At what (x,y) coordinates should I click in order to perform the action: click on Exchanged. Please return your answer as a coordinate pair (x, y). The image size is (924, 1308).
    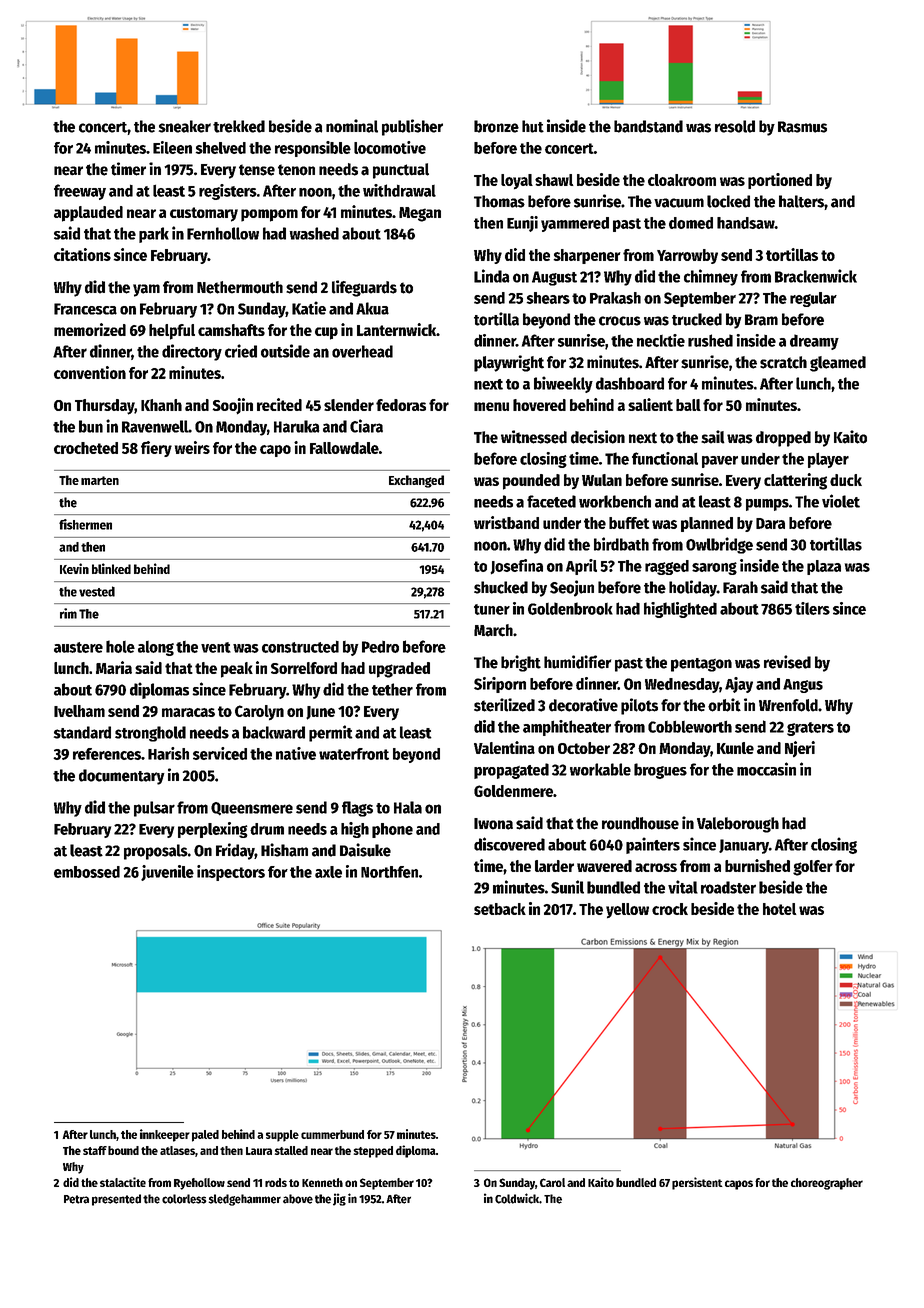
    Looking at the image, I should click on (416, 481).
